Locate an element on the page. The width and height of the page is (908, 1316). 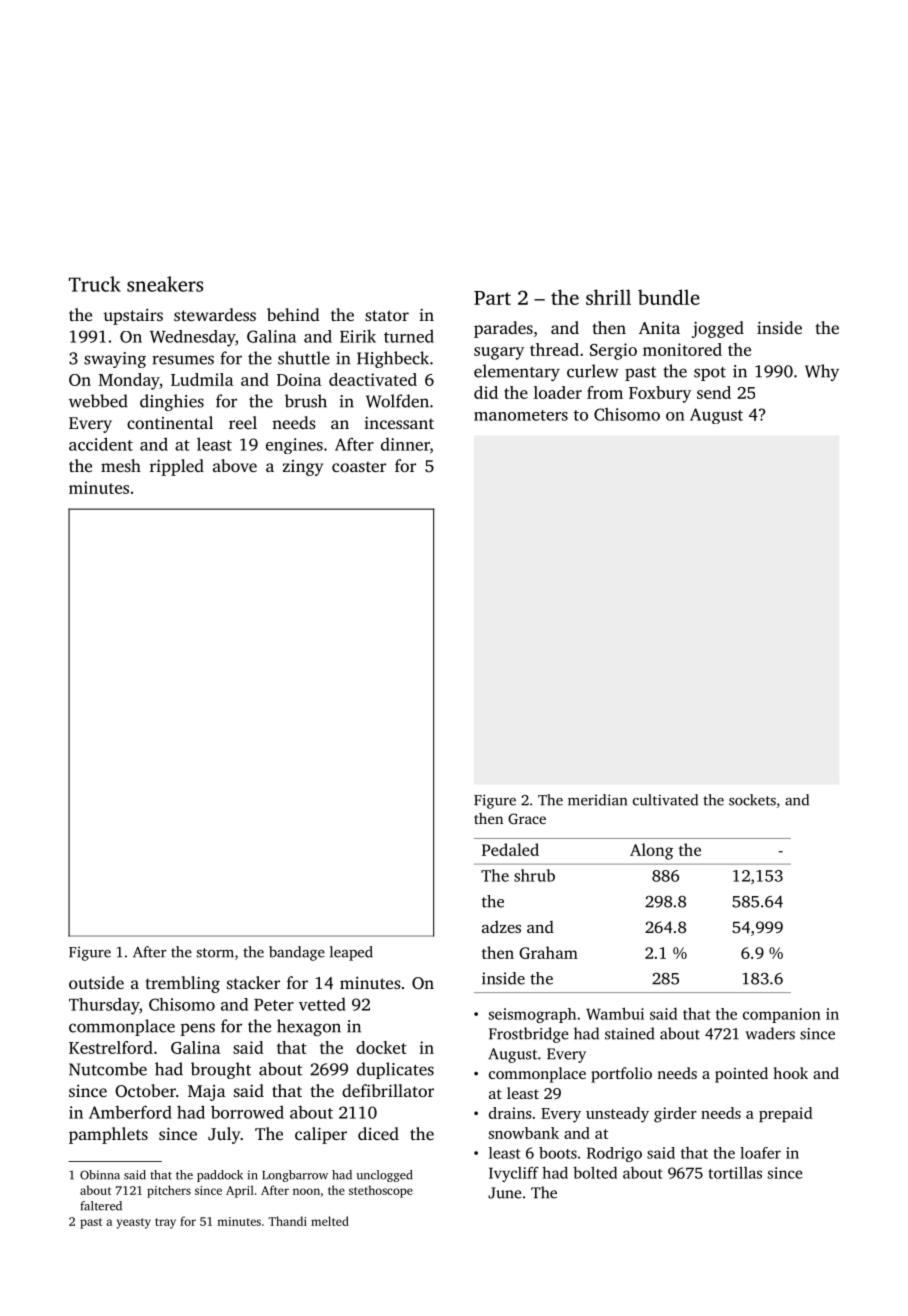
manometers is located at coordinates (521, 415).
